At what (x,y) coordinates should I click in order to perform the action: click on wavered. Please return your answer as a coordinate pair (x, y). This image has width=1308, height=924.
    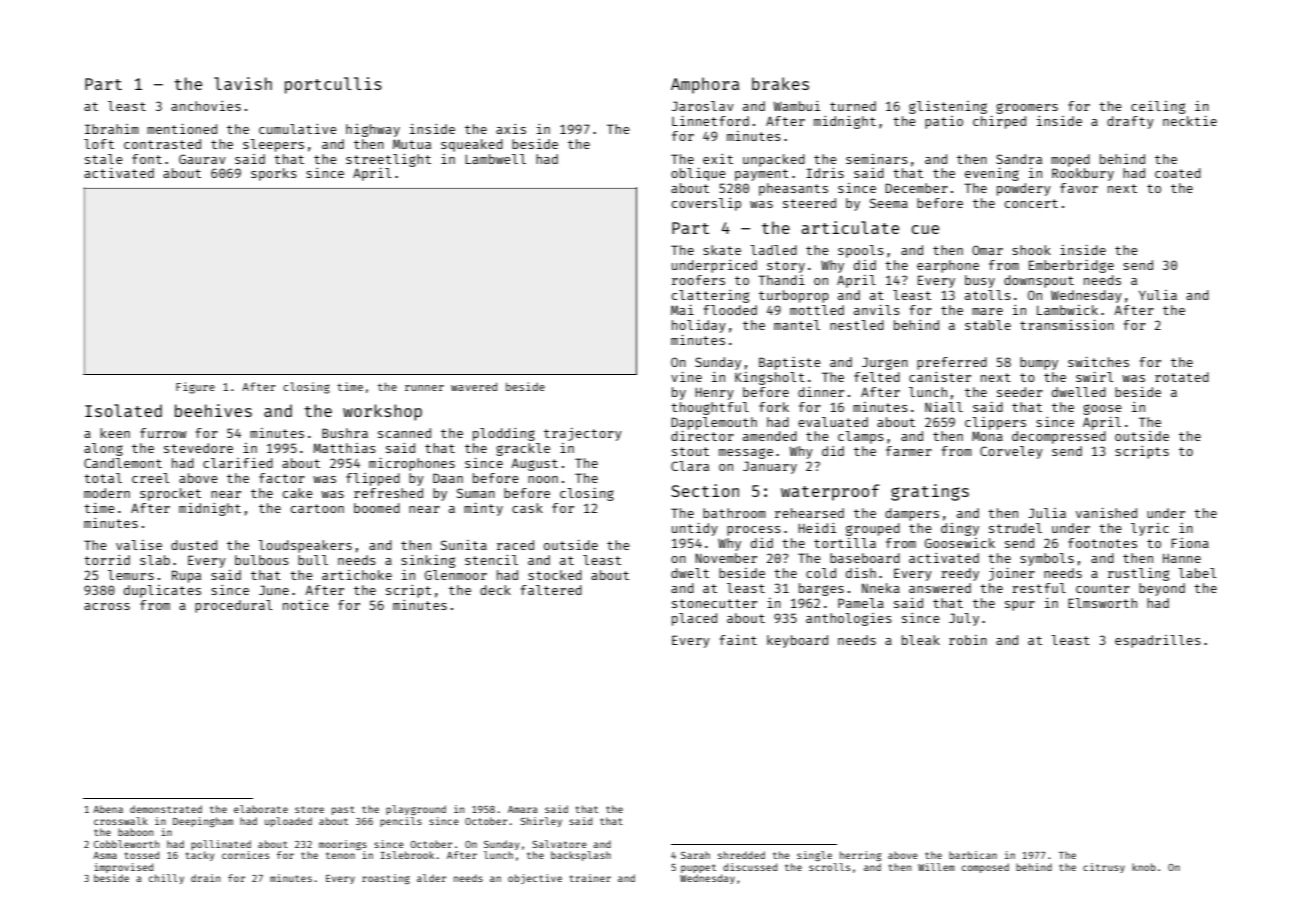
    Looking at the image, I should click on (474, 386).
